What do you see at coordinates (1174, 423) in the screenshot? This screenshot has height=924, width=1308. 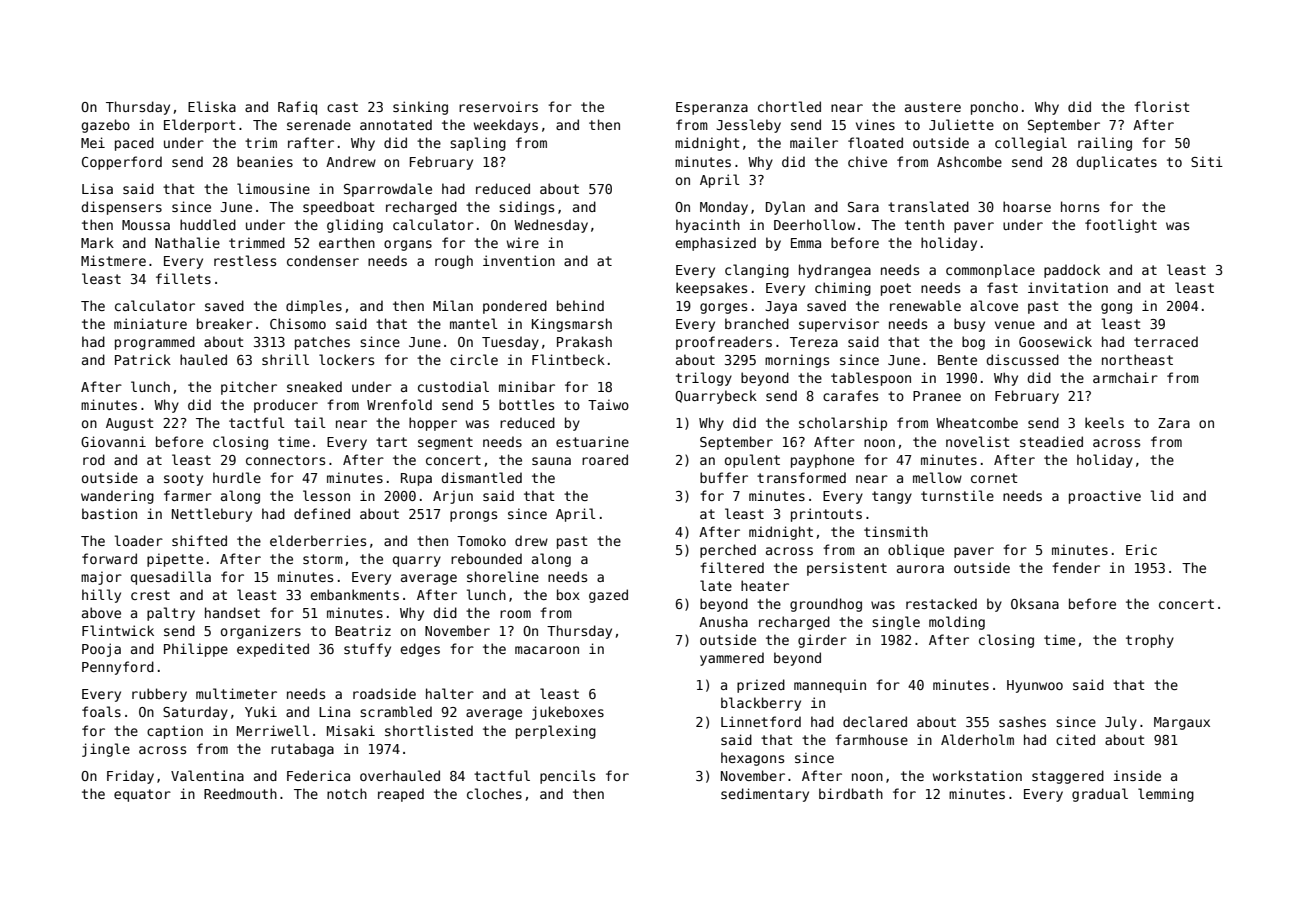 I see `Zara` at bounding box center [1174, 423].
